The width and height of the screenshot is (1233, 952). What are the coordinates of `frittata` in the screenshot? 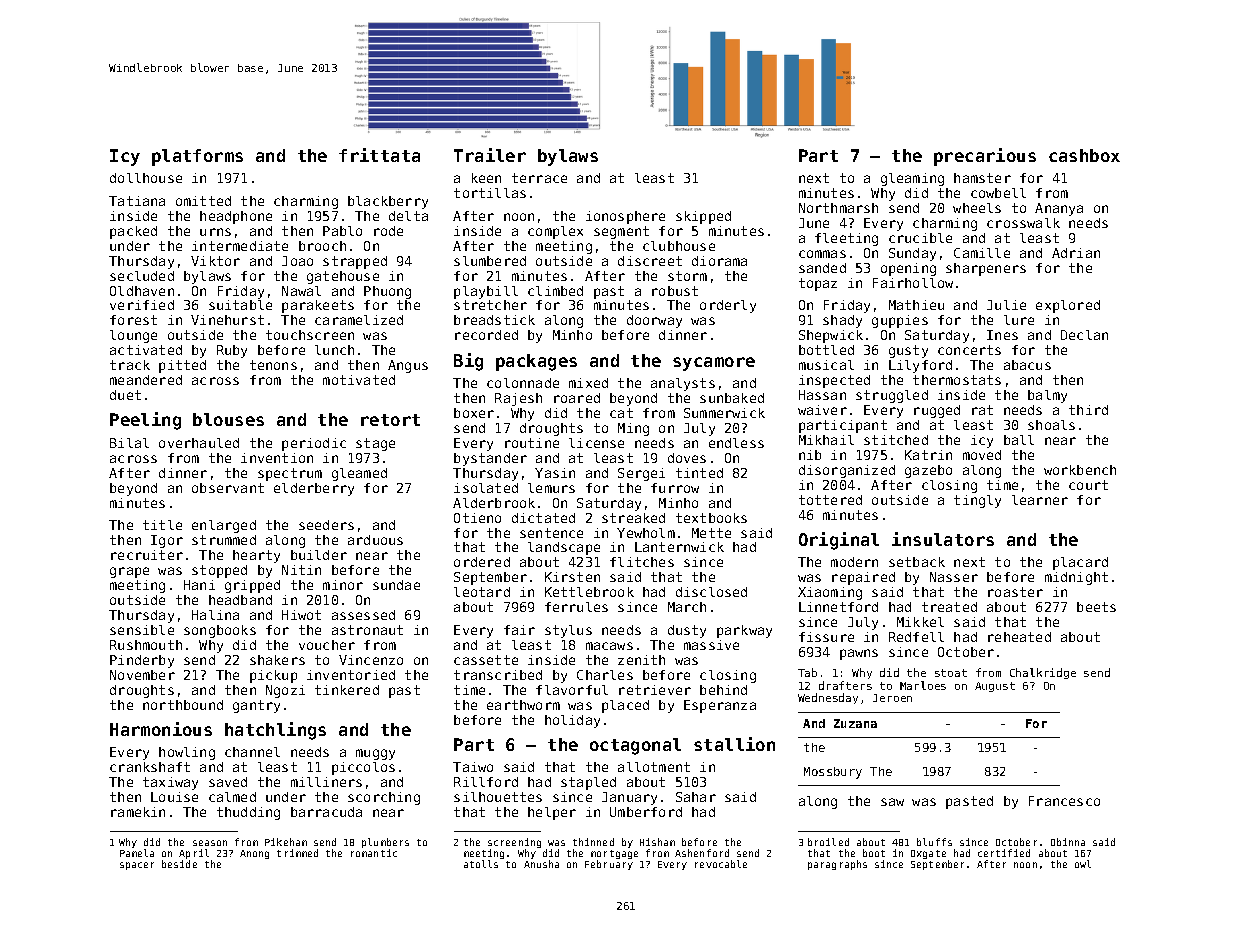 It's located at (379, 155).
